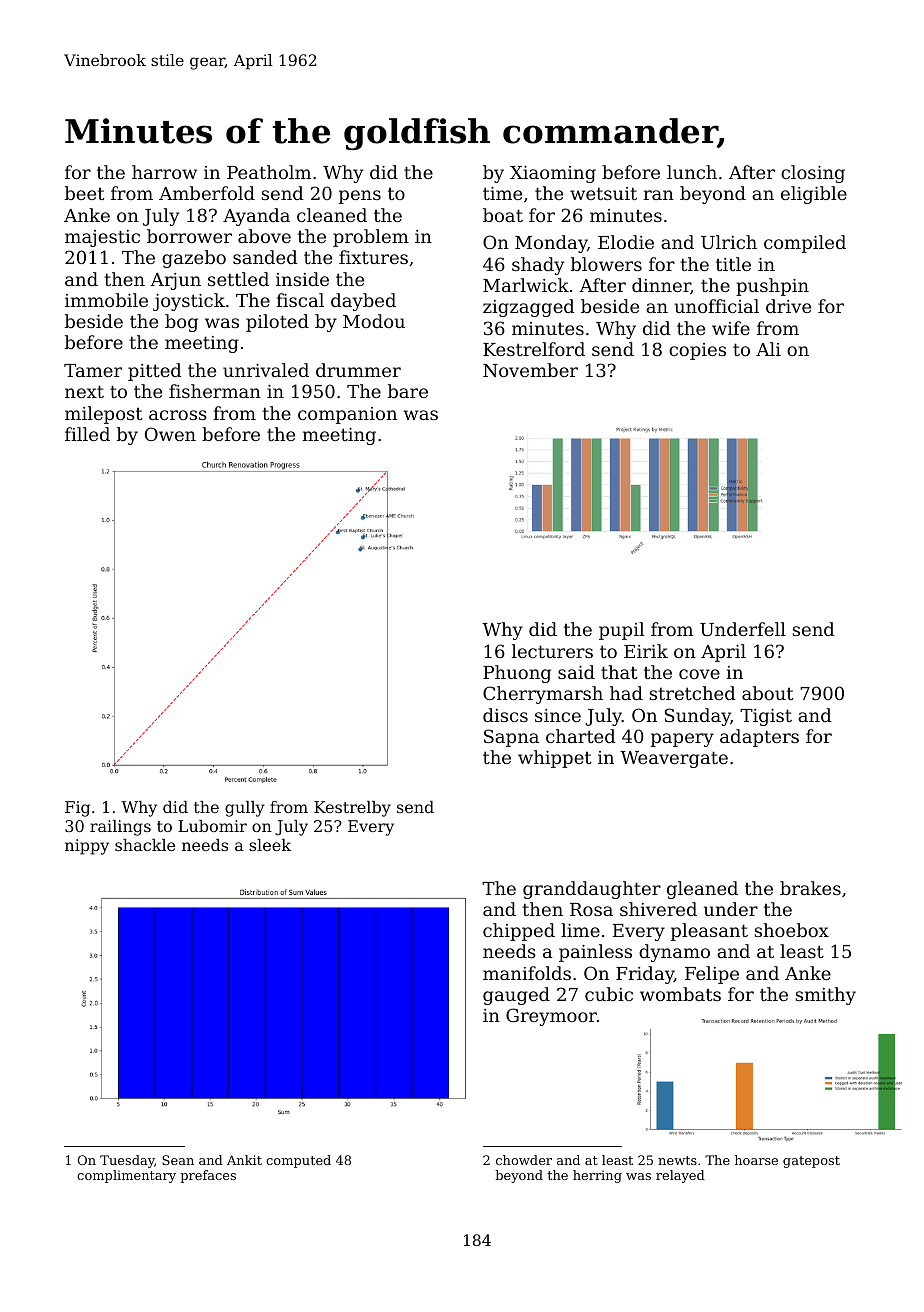 The image size is (924, 1312). I want to click on prefaces, so click(208, 1176).
